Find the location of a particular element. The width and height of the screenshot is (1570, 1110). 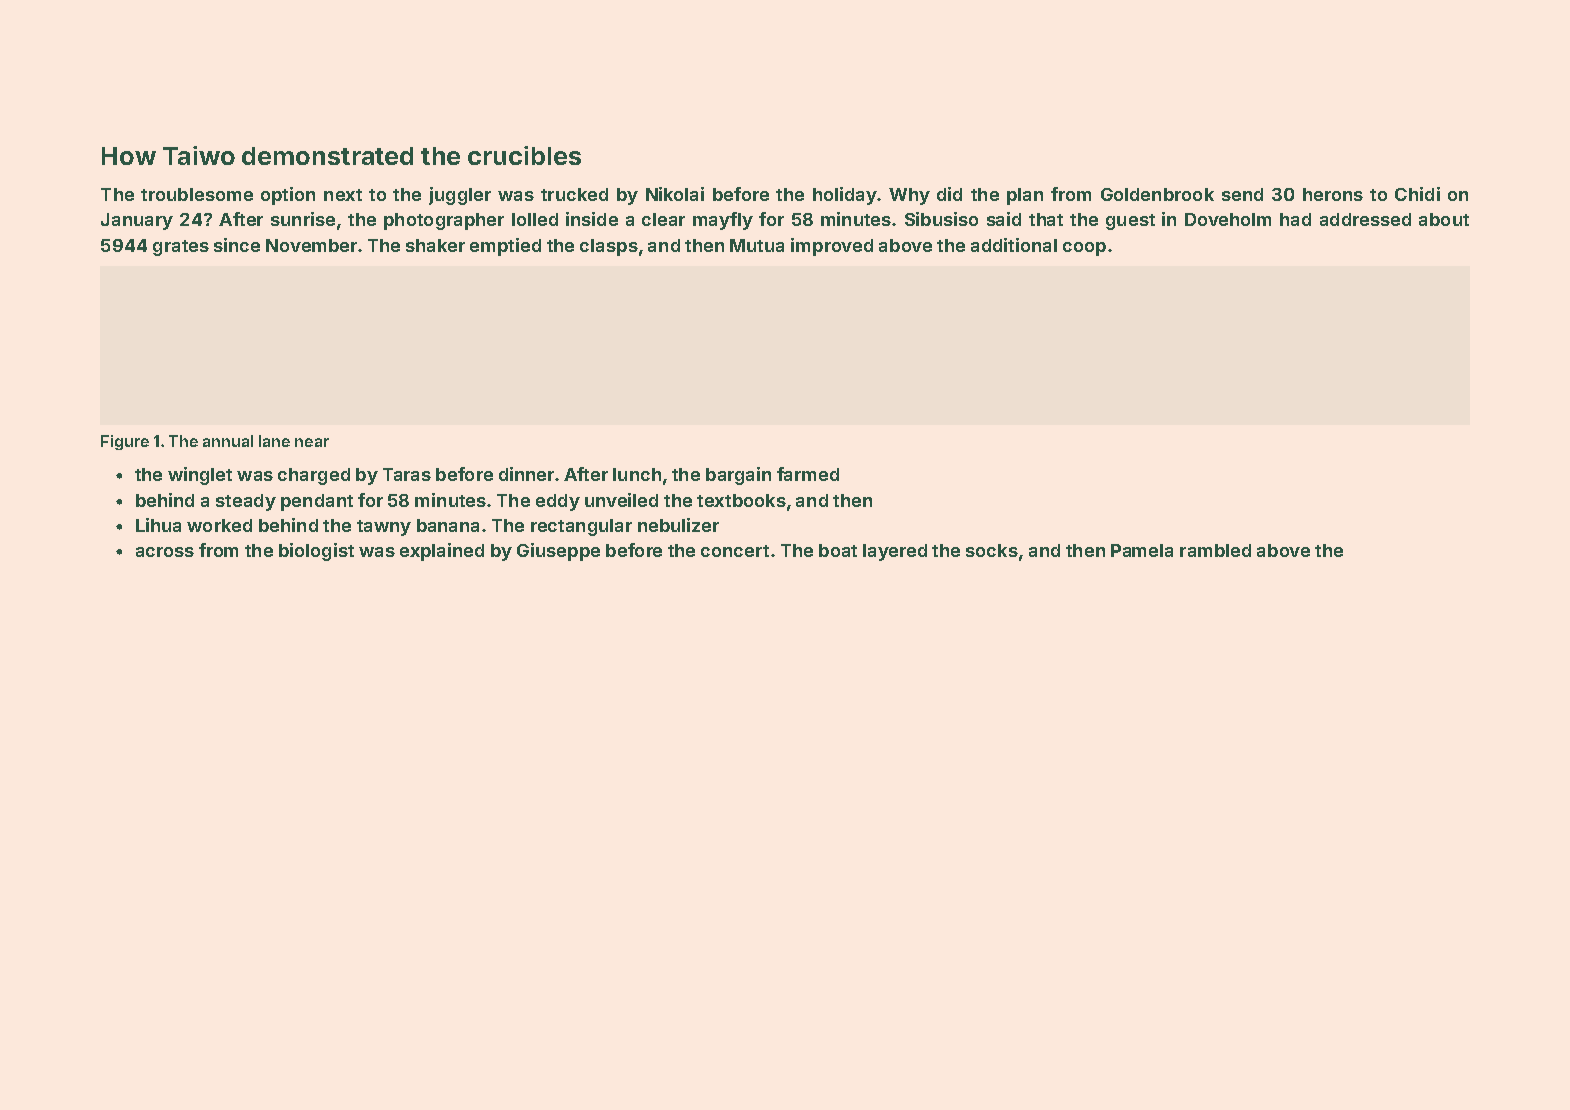

coop is located at coordinates (1084, 249).
